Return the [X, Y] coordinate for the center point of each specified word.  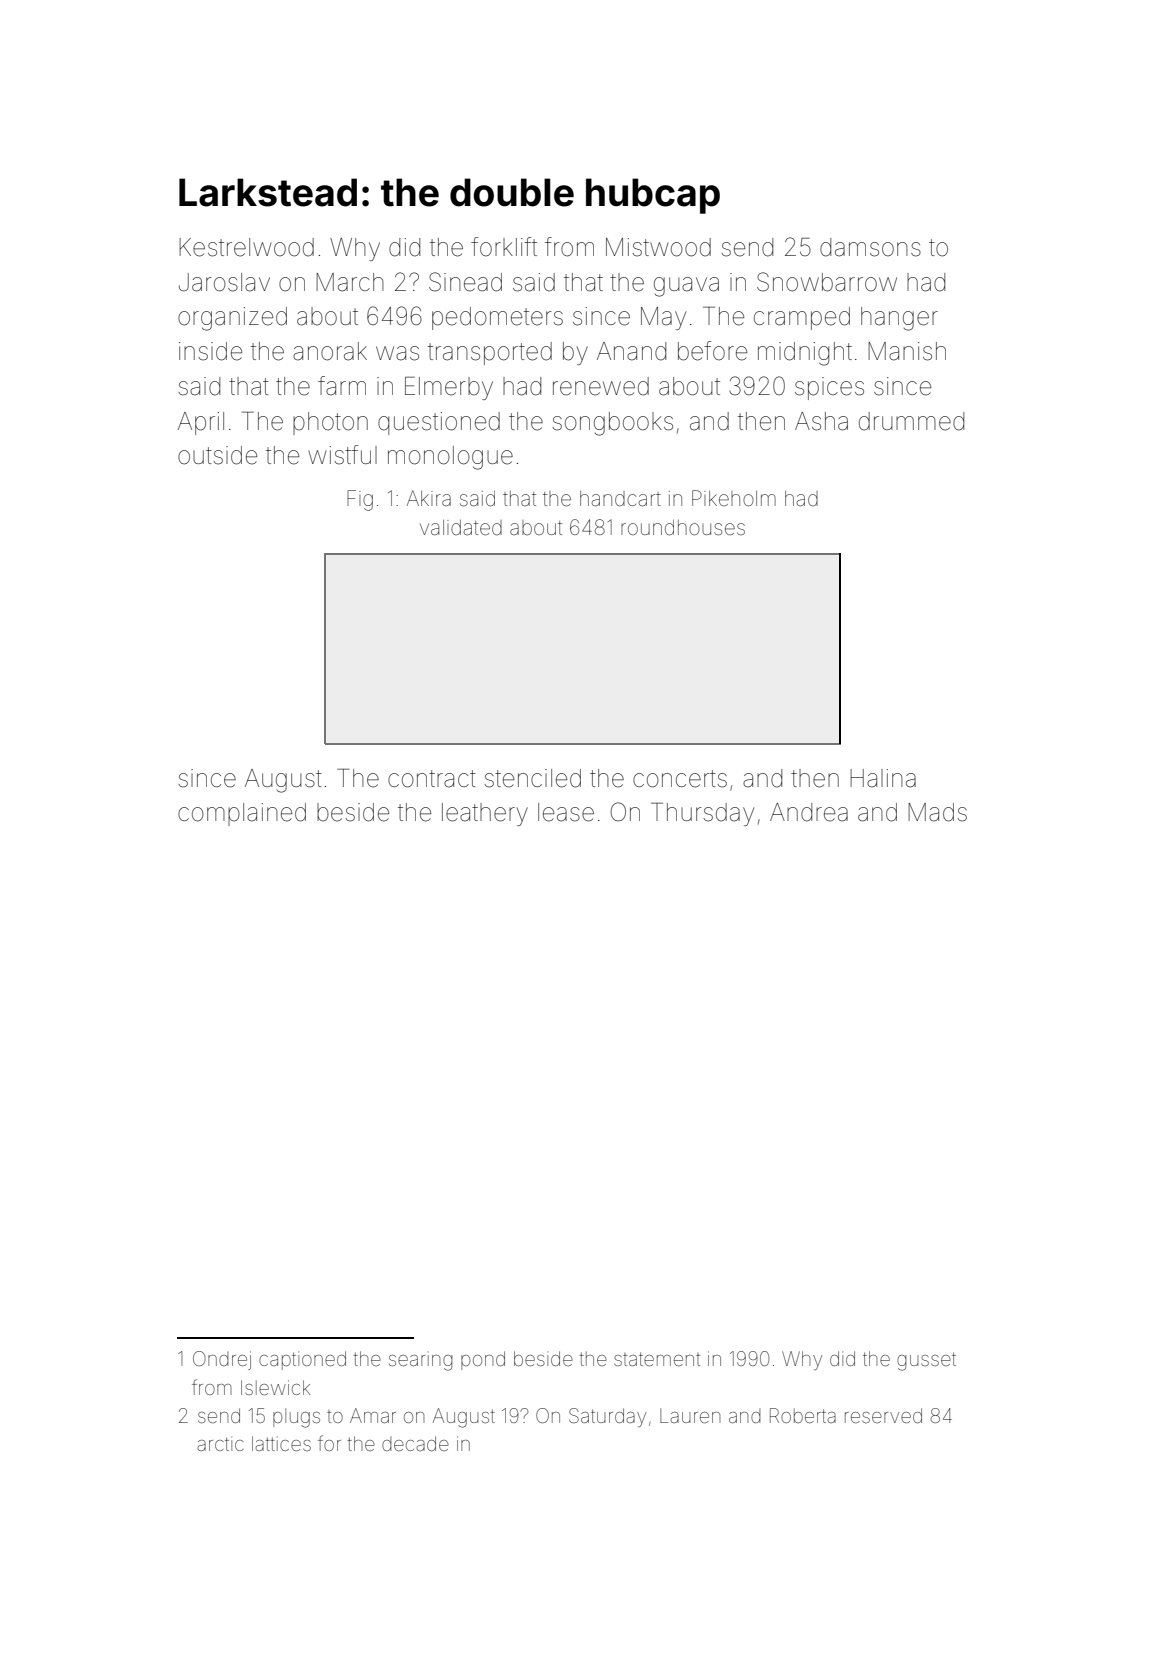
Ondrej [222, 1360]
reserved [883, 1415]
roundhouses [683, 527]
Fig [360, 500]
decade [415, 1443]
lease [566, 812]
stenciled [533, 778]
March [350, 282]
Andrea [809, 812]
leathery [485, 814]
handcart [620, 498]
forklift [504, 247]
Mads [937, 812]
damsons [870, 247]
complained [242, 814]
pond [483, 1360]
